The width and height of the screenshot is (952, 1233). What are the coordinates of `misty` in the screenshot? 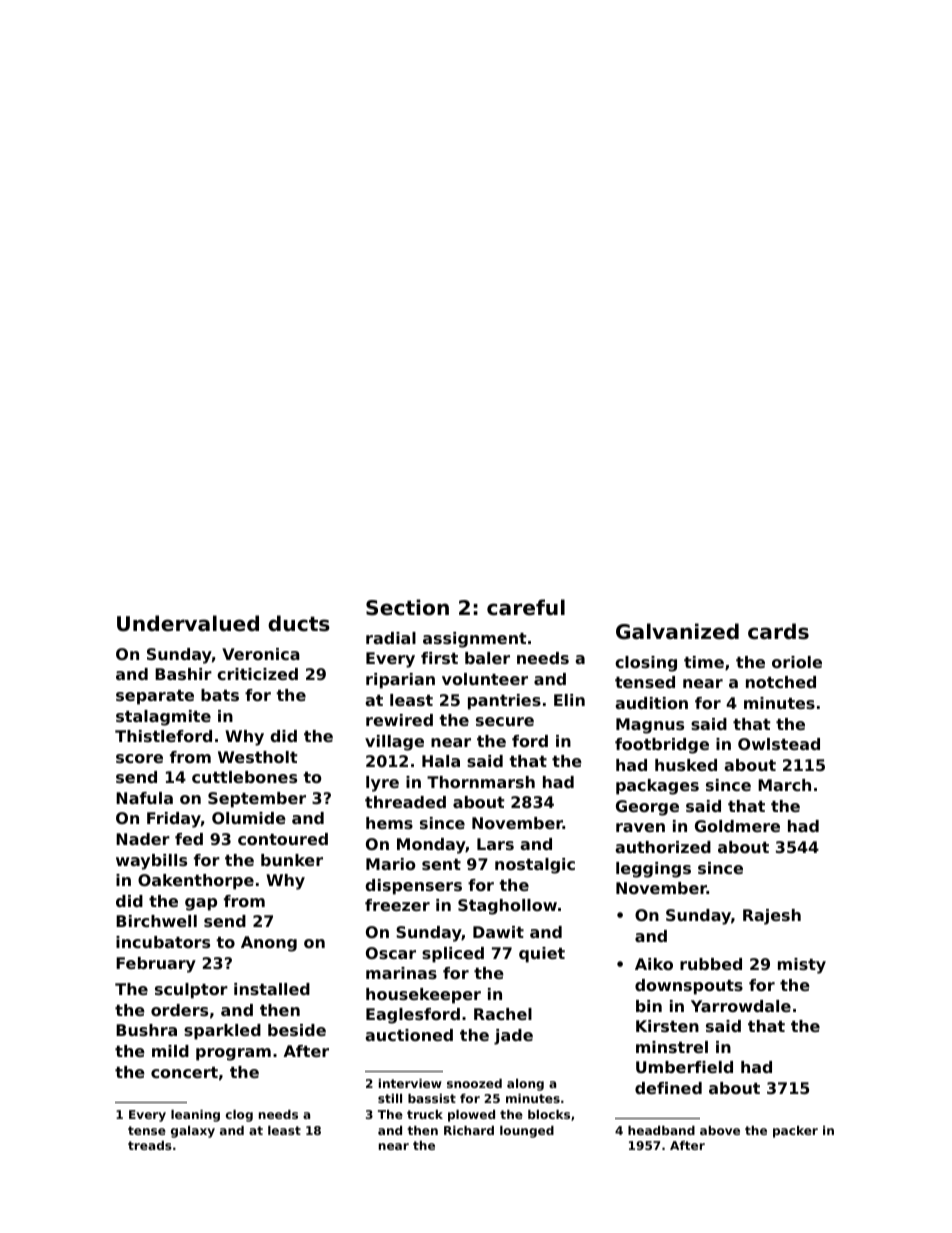 It's located at (802, 966).
